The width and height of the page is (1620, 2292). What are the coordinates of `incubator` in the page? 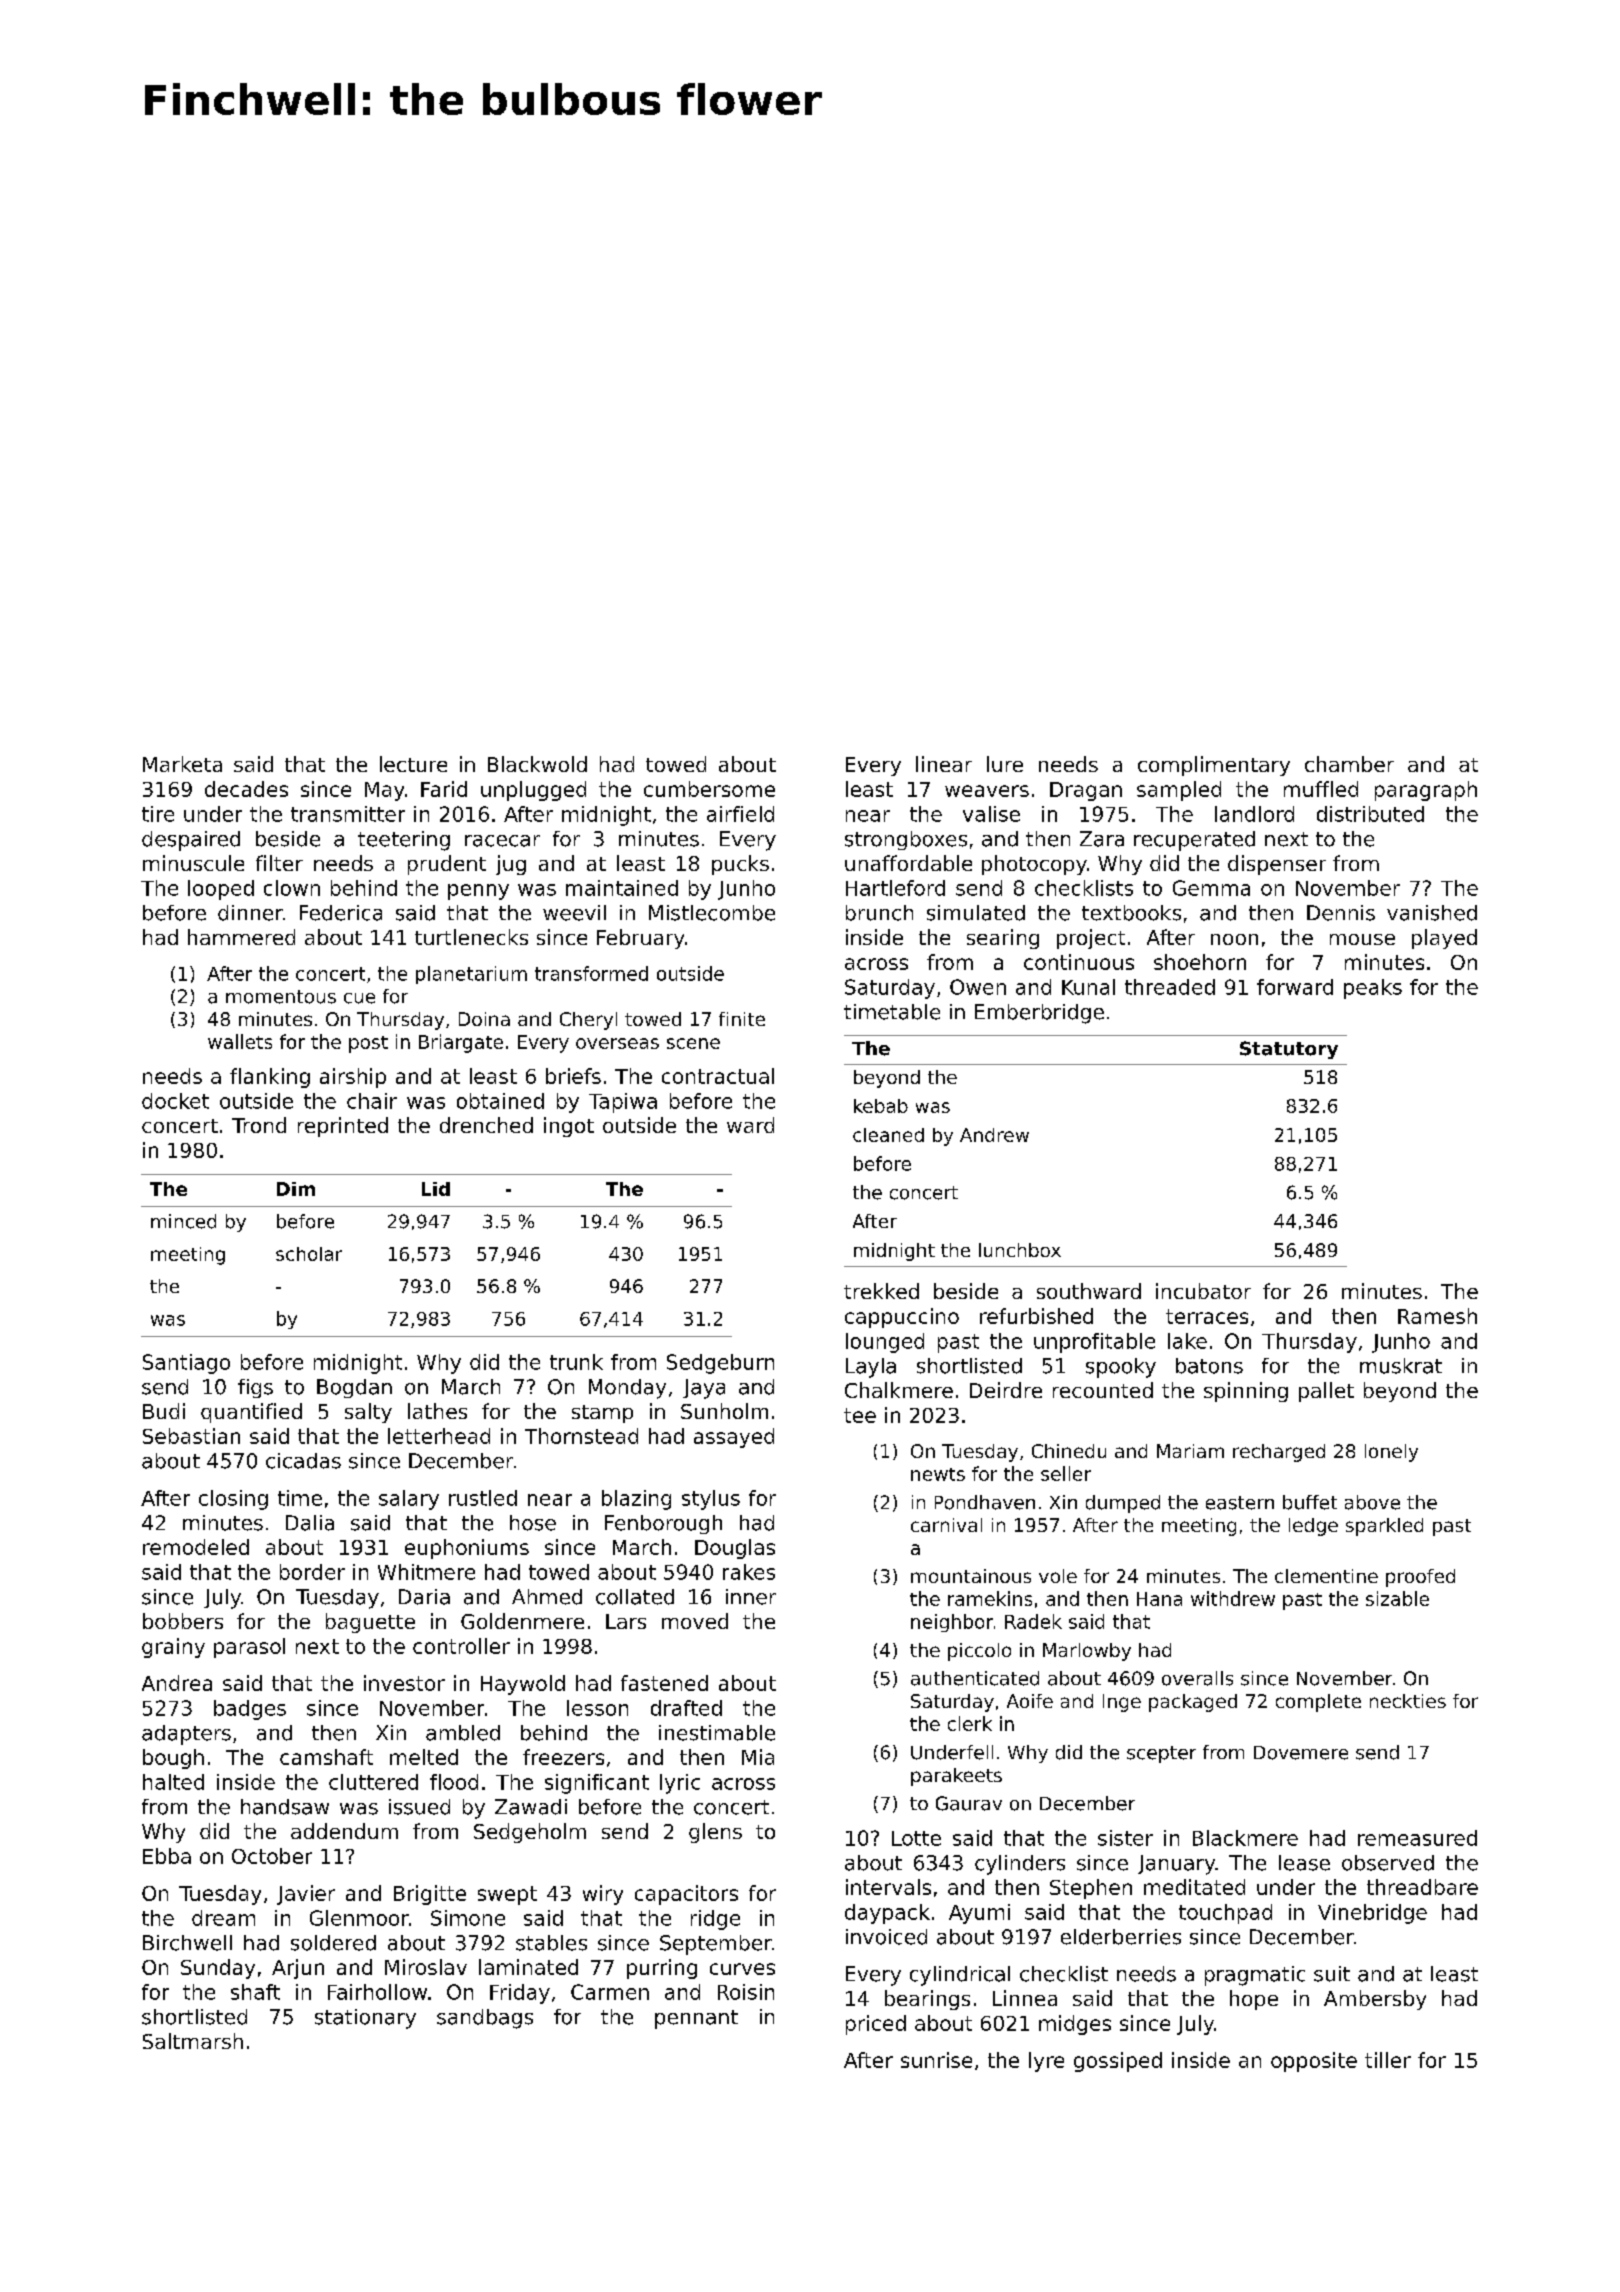 It's located at (1203, 1291).
